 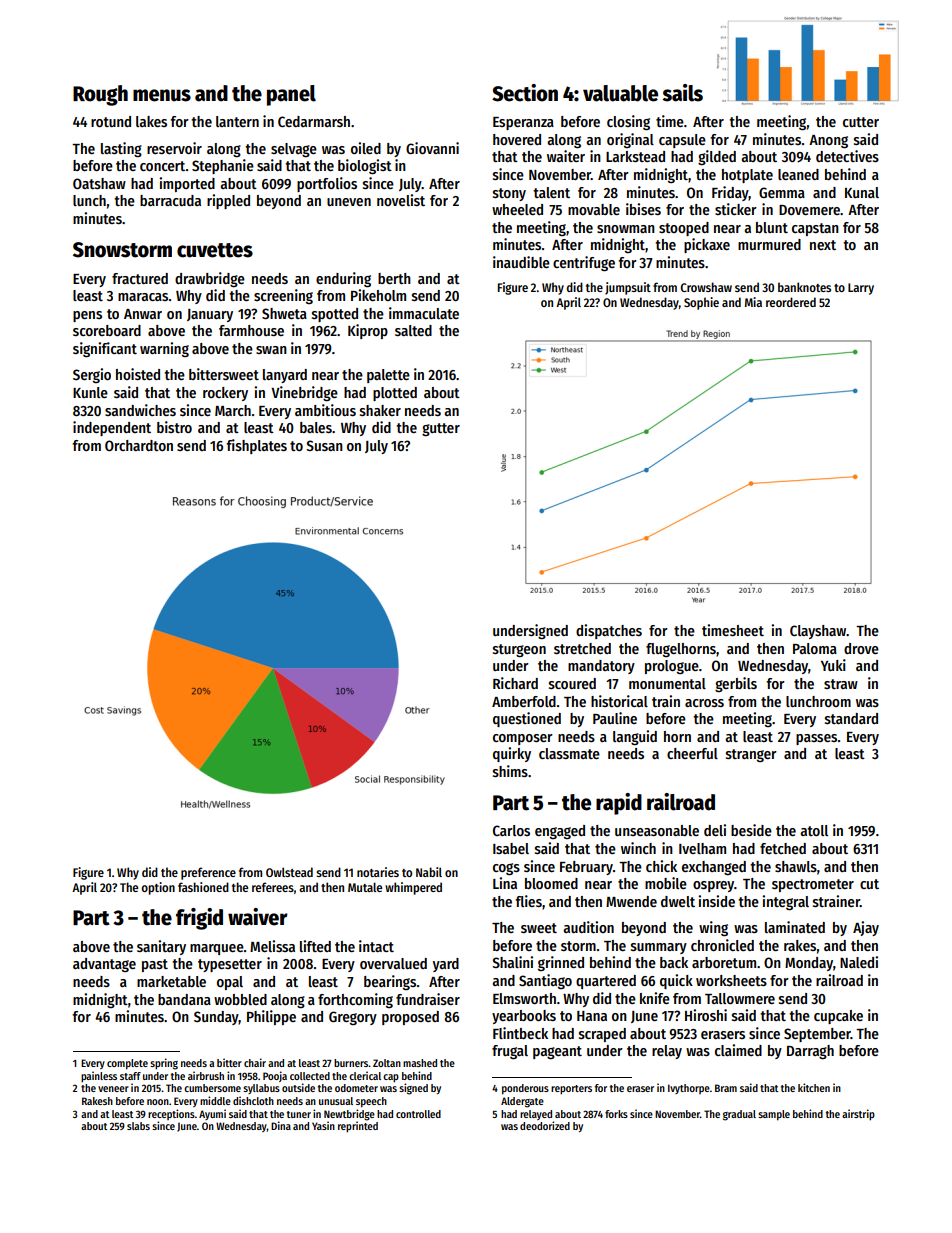 I want to click on Stephanie, so click(x=223, y=166).
